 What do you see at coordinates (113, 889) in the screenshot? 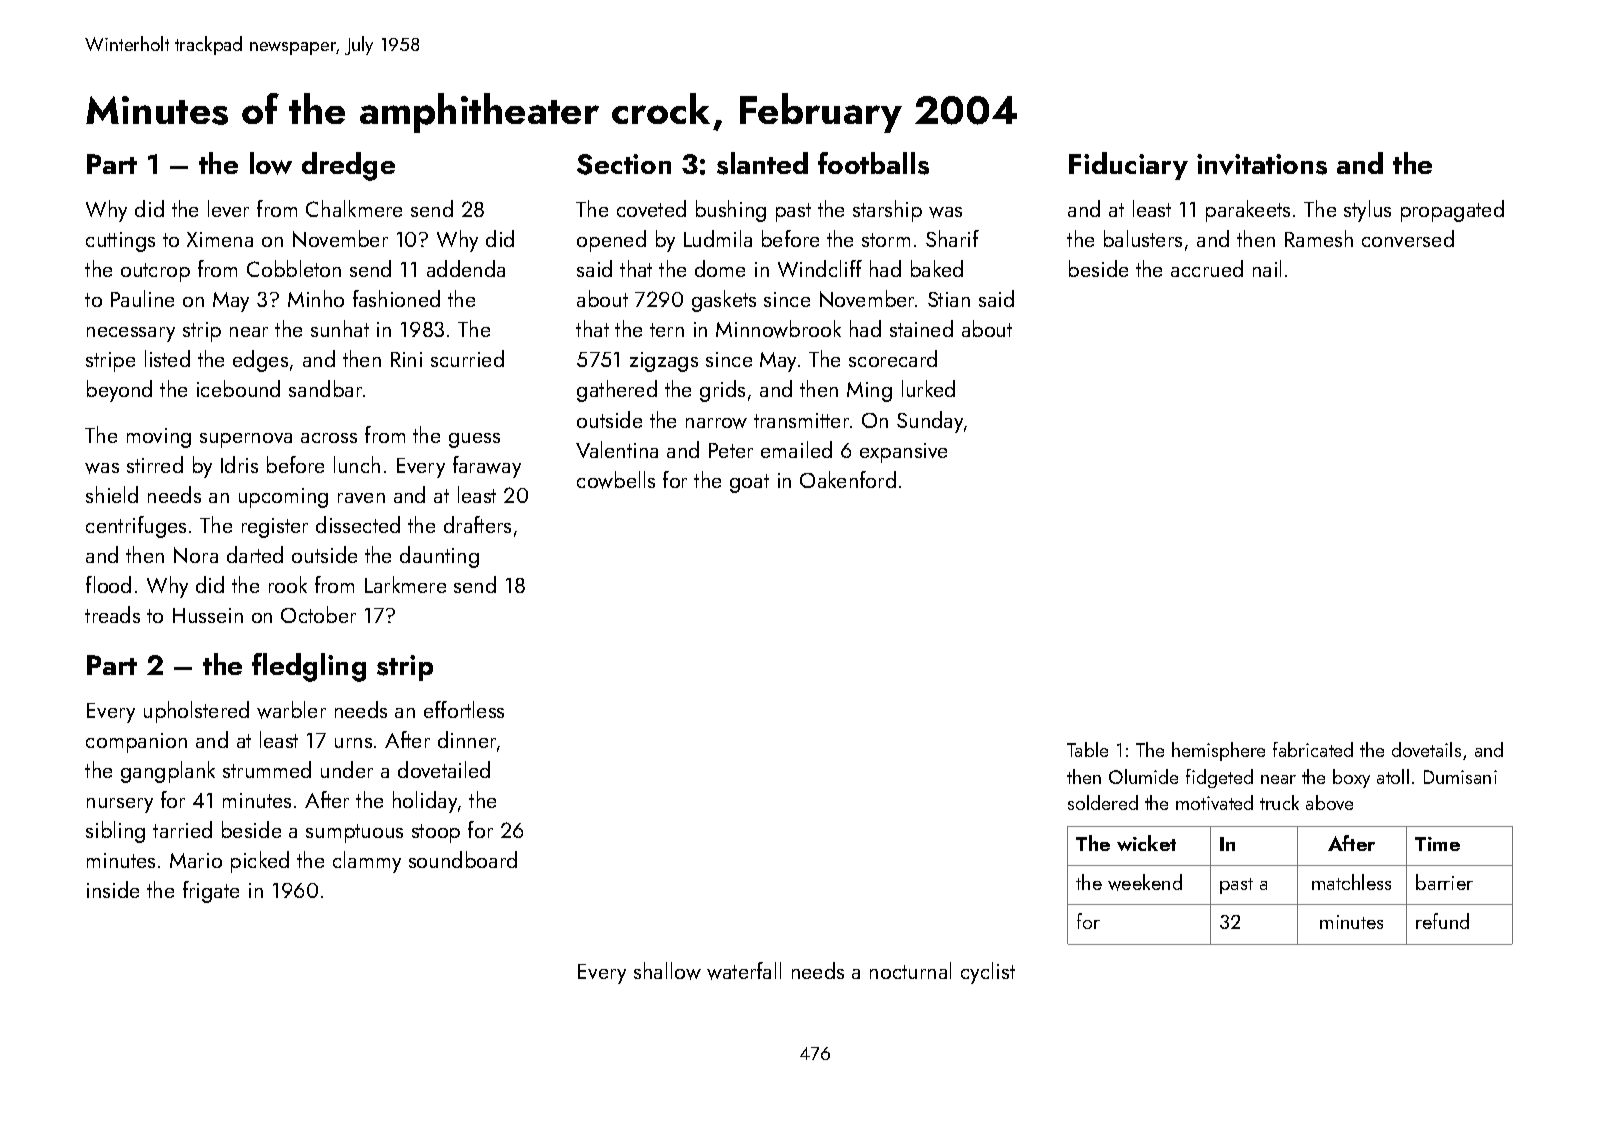
I see `inside` at bounding box center [113, 889].
